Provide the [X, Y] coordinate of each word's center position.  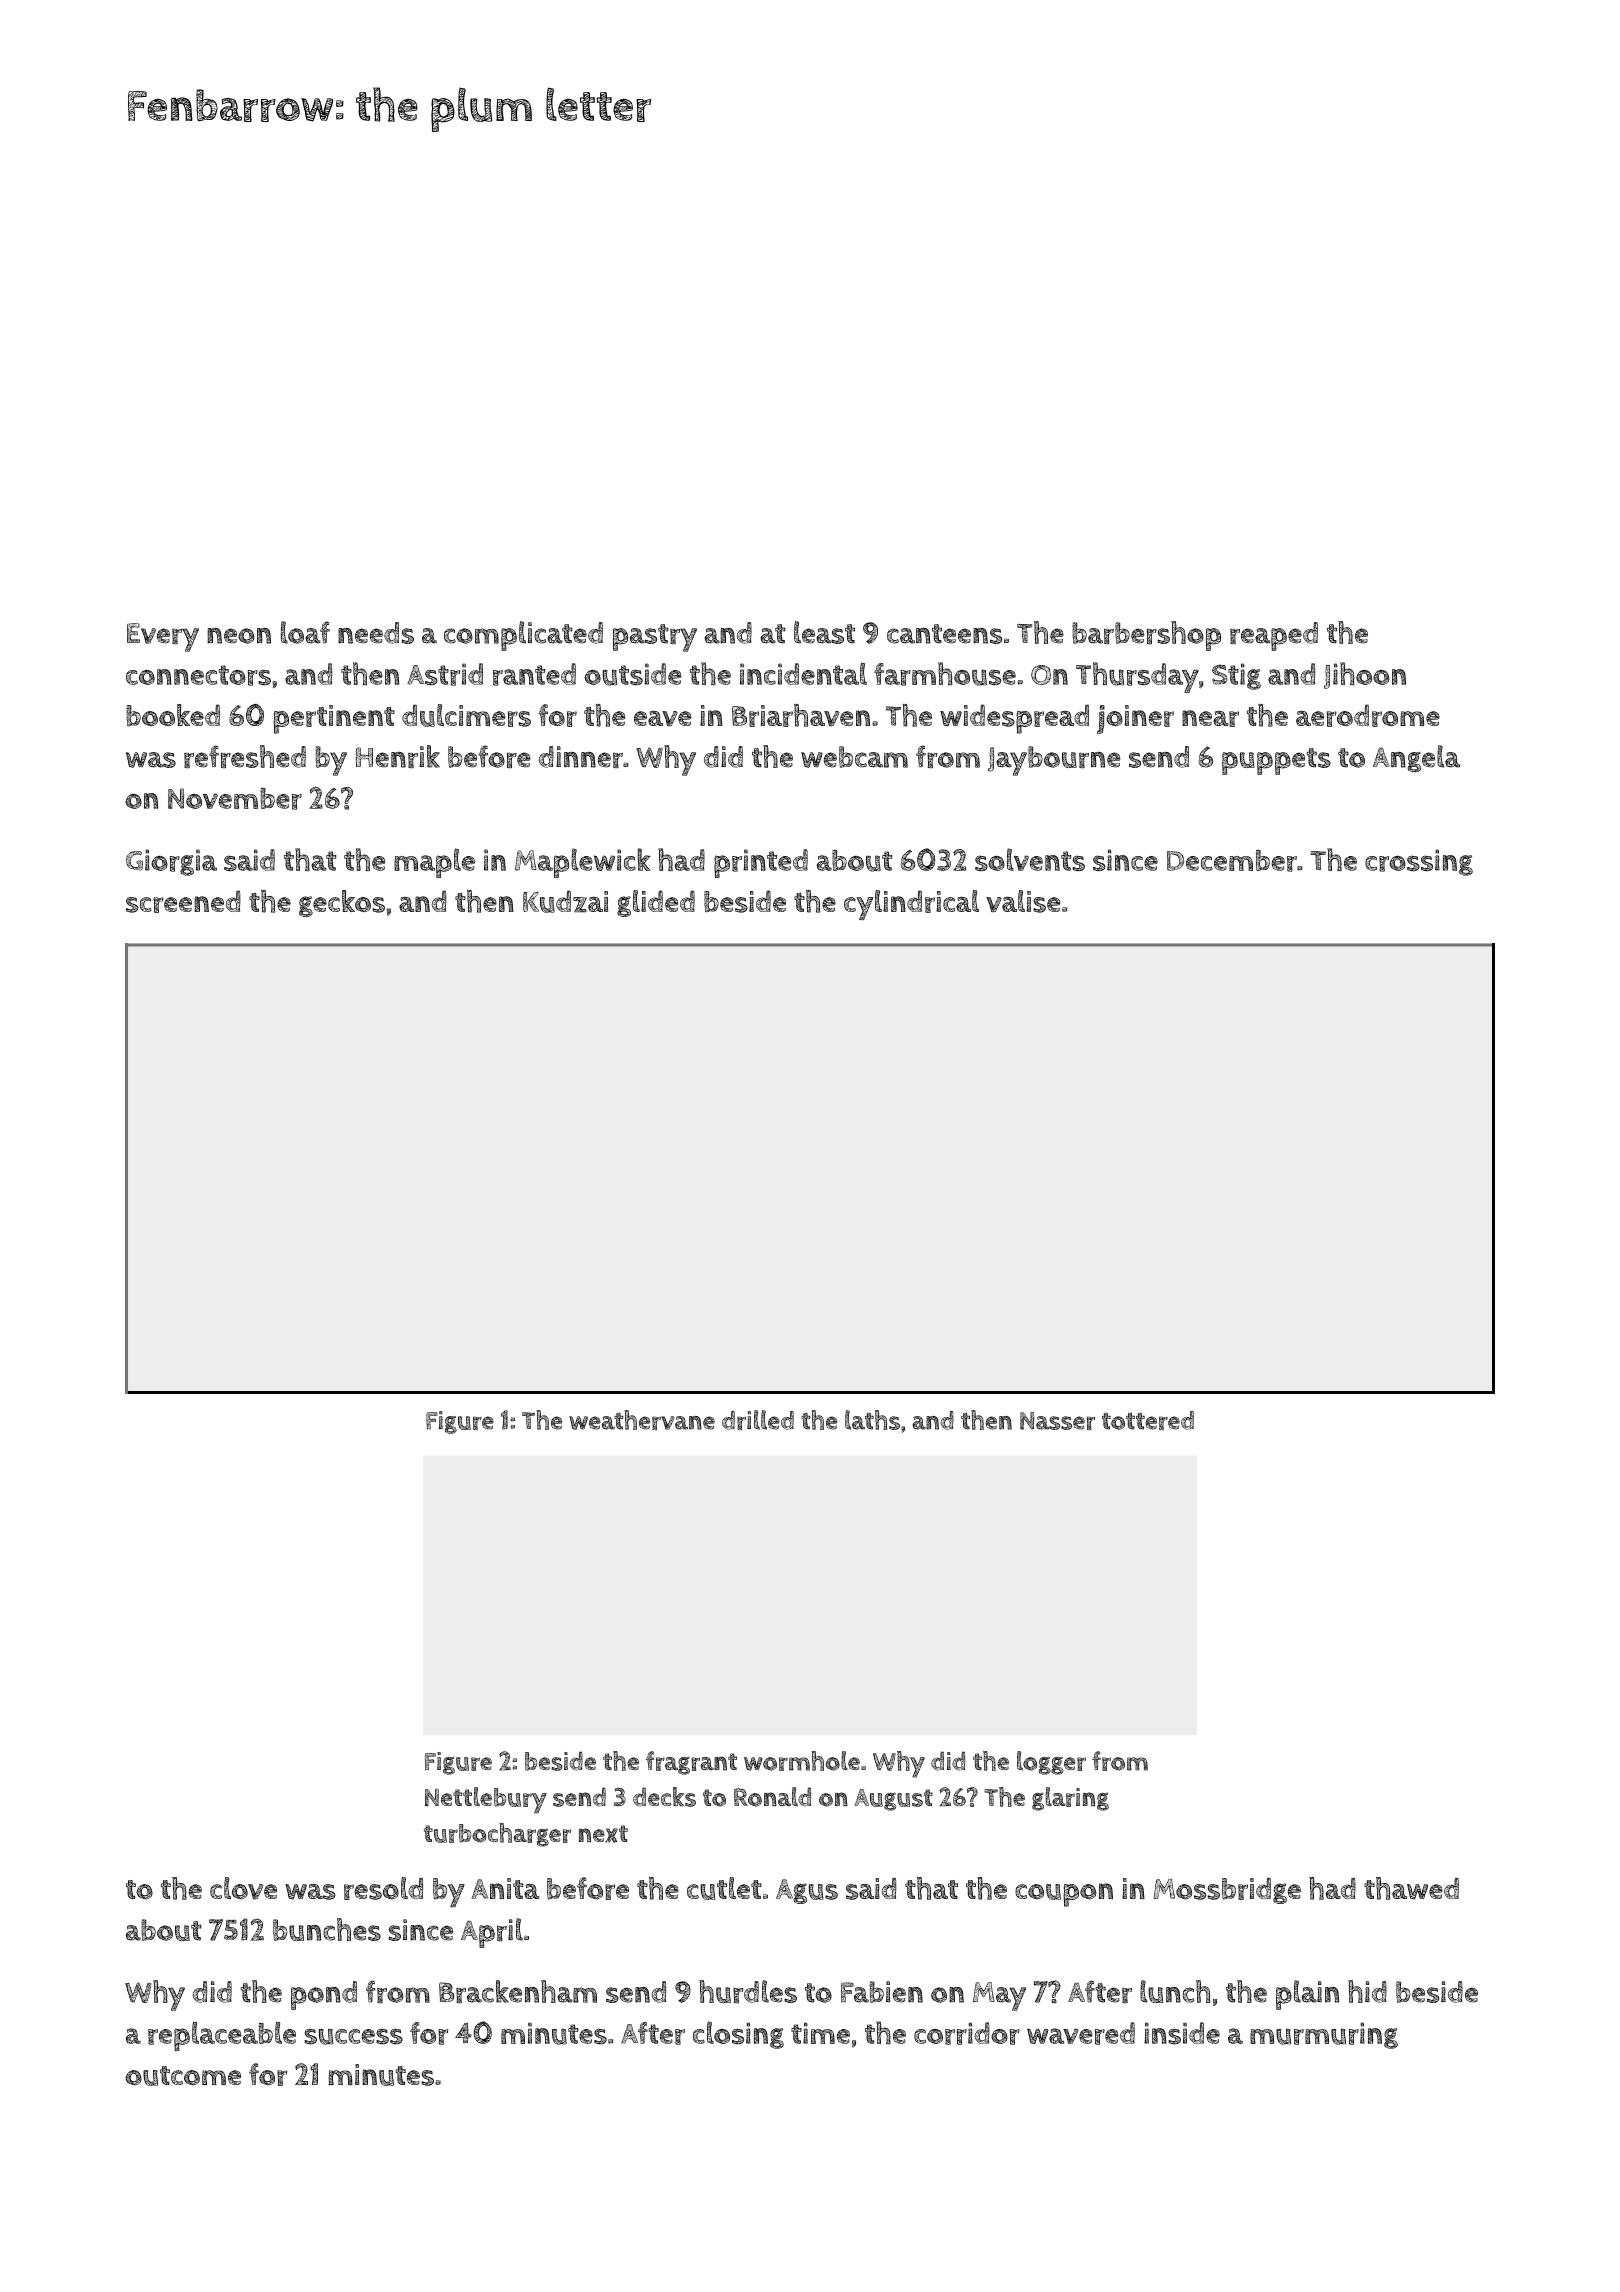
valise [1023, 901]
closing [738, 2035]
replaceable [222, 2036]
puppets [1276, 761]
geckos [342, 903]
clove [243, 1888]
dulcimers [466, 715]
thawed [1411, 1888]
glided [656, 903]
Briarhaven [801, 715]
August [893, 1800]
